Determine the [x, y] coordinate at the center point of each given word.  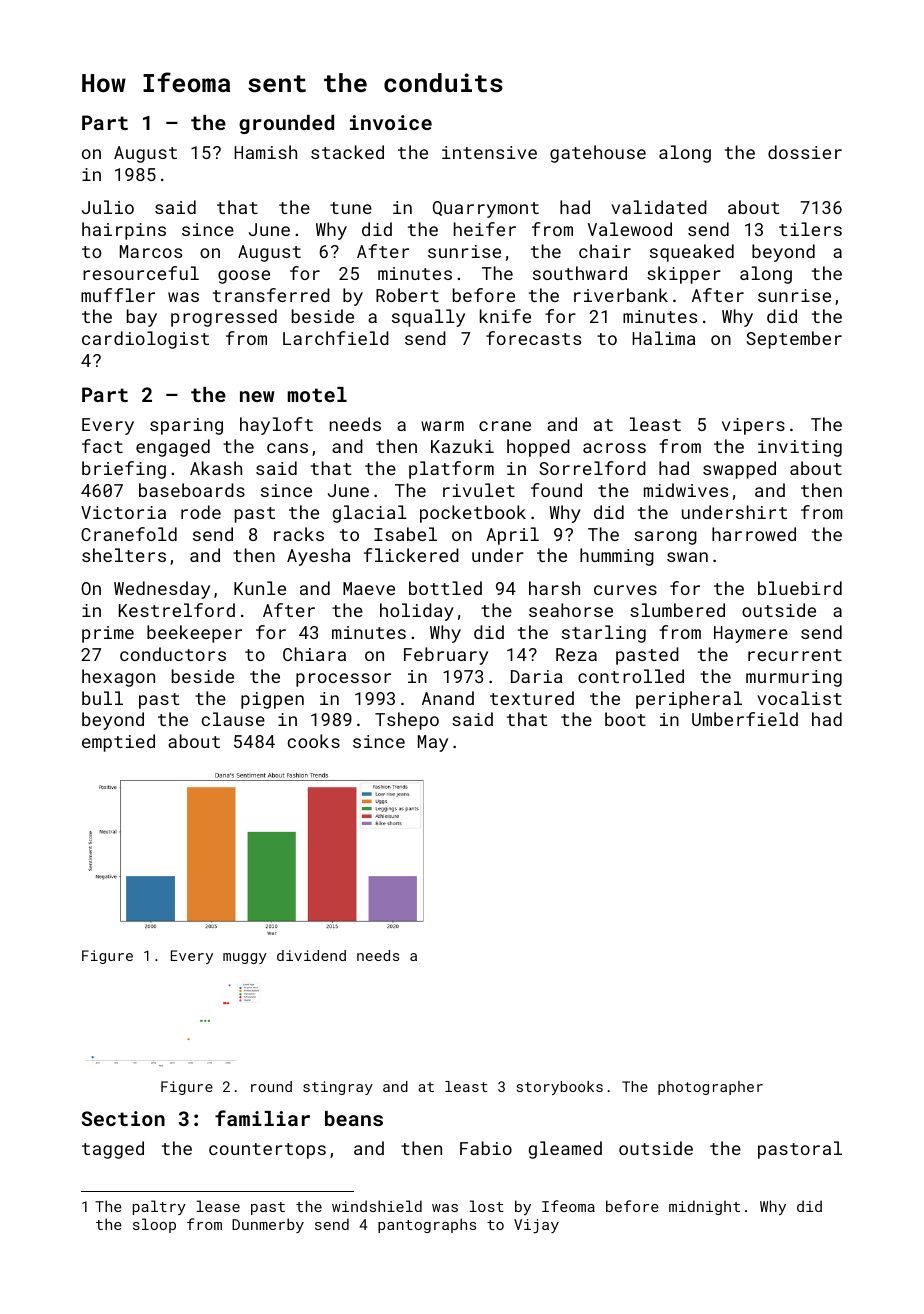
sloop [154, 1225]
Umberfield [745, 719]
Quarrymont [486, 209]
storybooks [560, 1088]
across [614, 448]
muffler [118, 295]
